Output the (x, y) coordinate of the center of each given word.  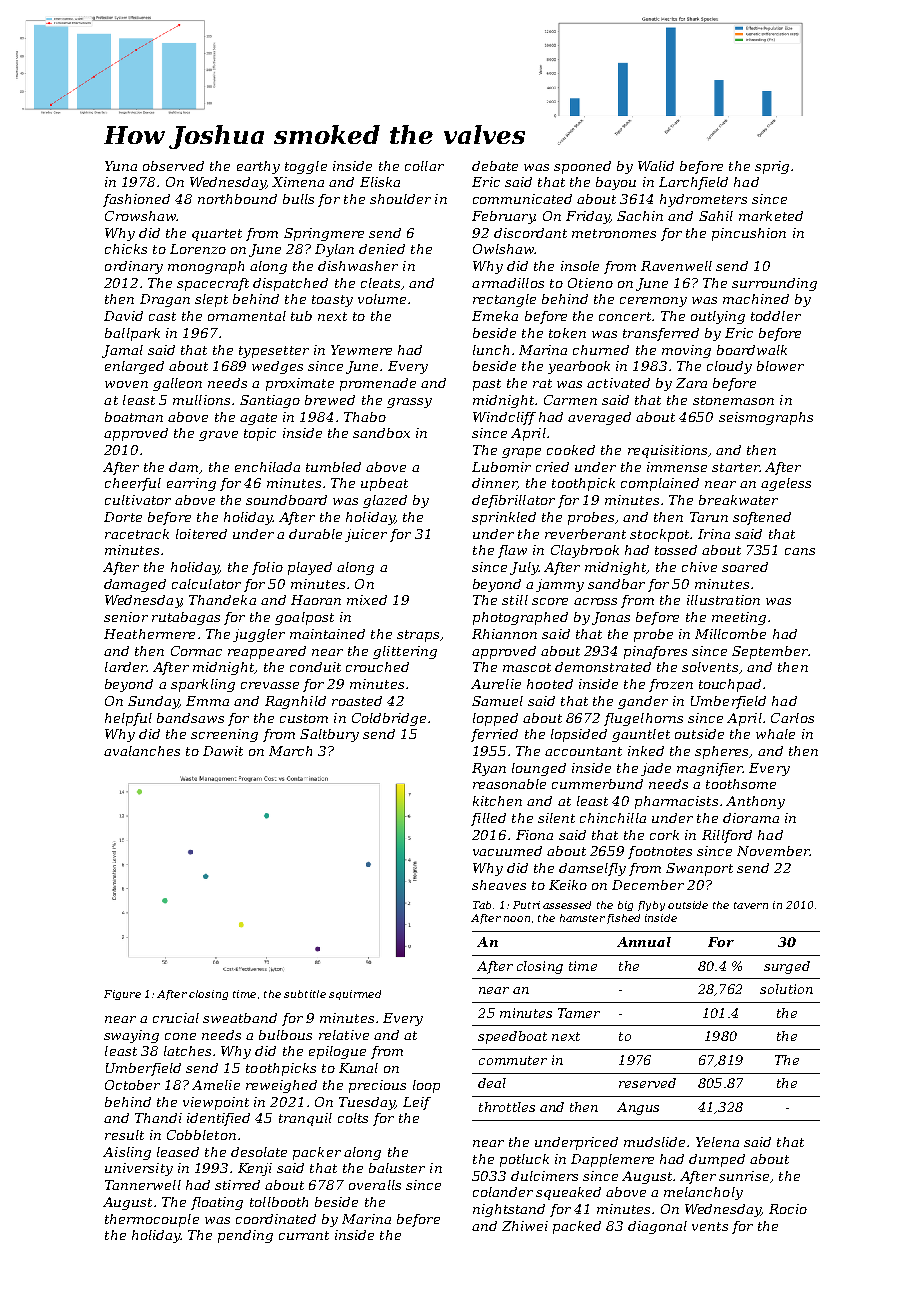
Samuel (497, 701)
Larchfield (693, 183)
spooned (582, 167)
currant (304, 1235)
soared (745, 567)
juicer (366, 535)
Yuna (121, 166)
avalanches (142, 751)
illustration (723, 600)
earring (191, 484)
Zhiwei (525, 1226)
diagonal (657, 1227)
